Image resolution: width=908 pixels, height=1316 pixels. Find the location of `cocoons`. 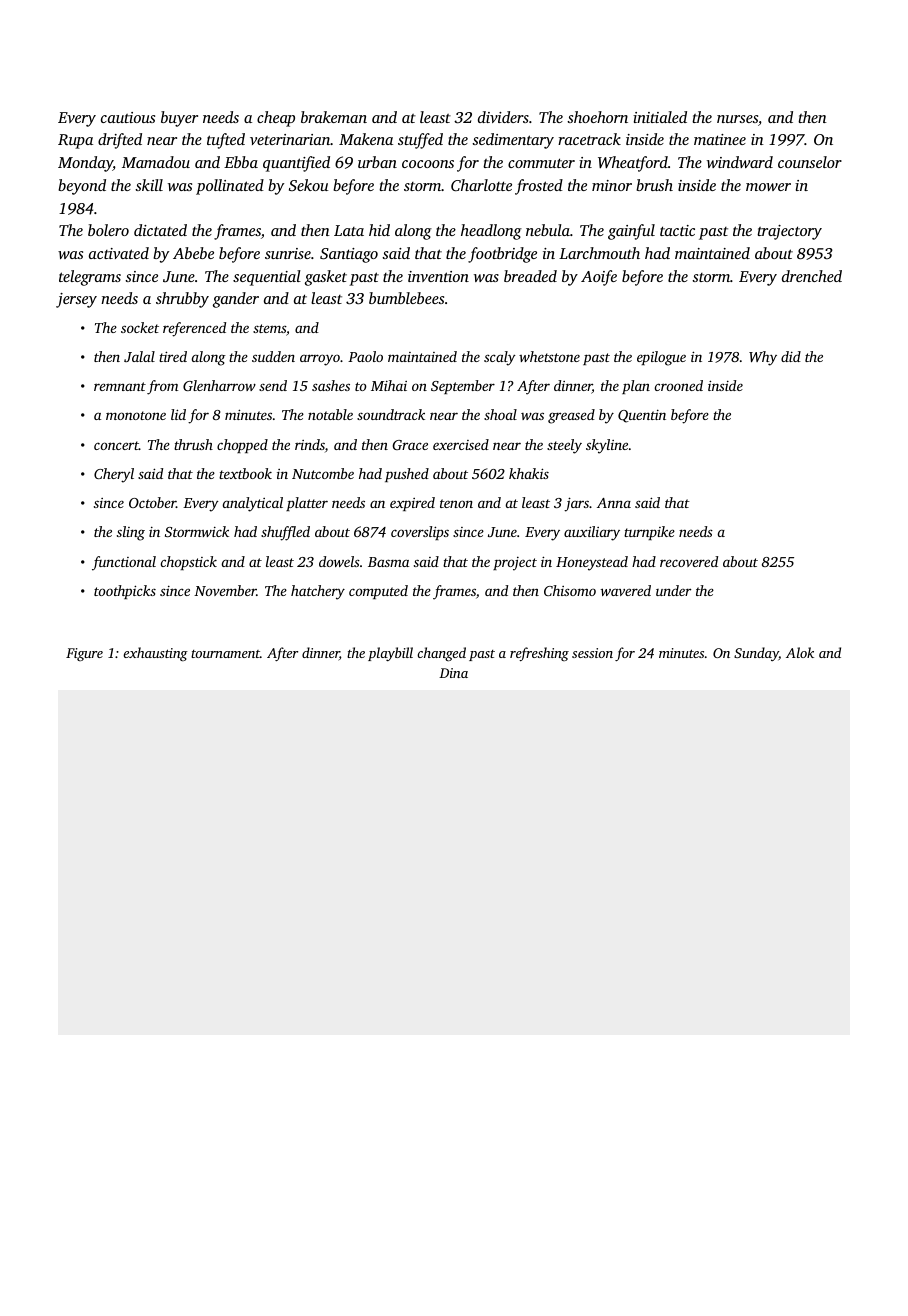

cocoons is located at coordinates (428, 164).
